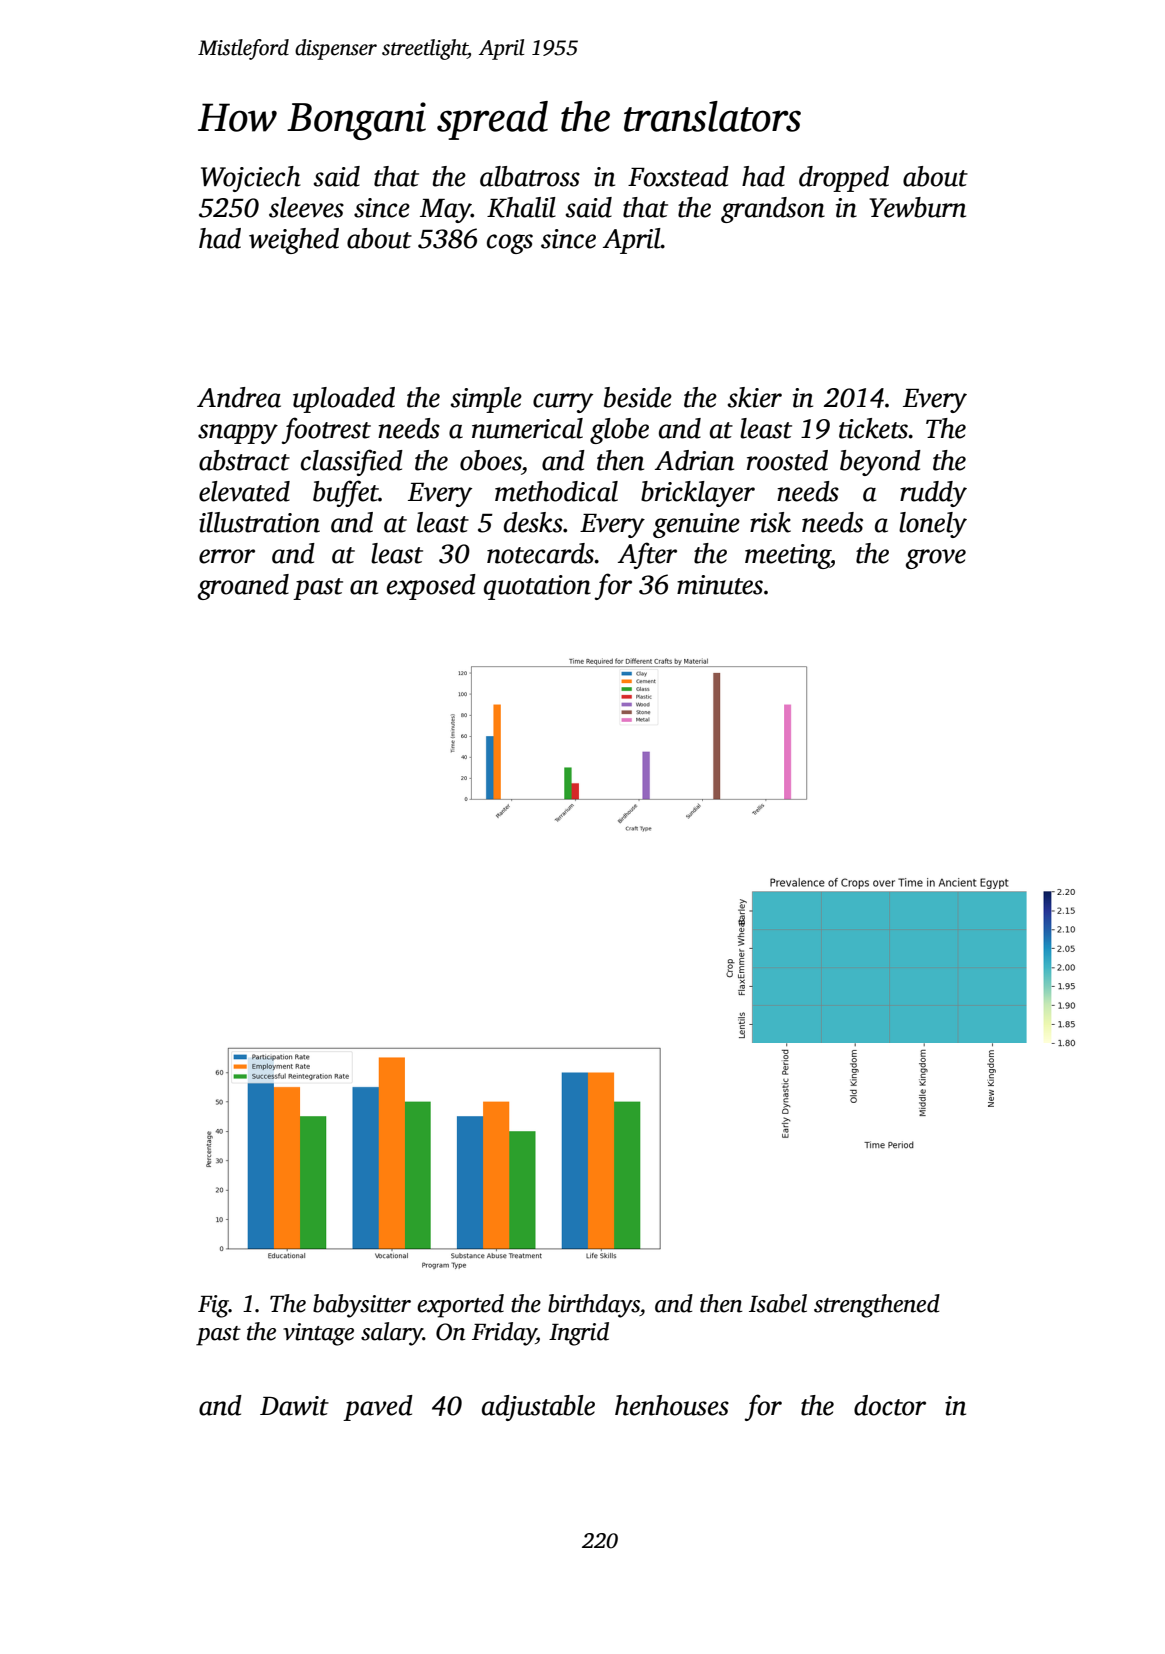 This image has width=1165, height=1654. Describe the element at coordinates (306, 207) in the image. I see `sleeves` at that location.
